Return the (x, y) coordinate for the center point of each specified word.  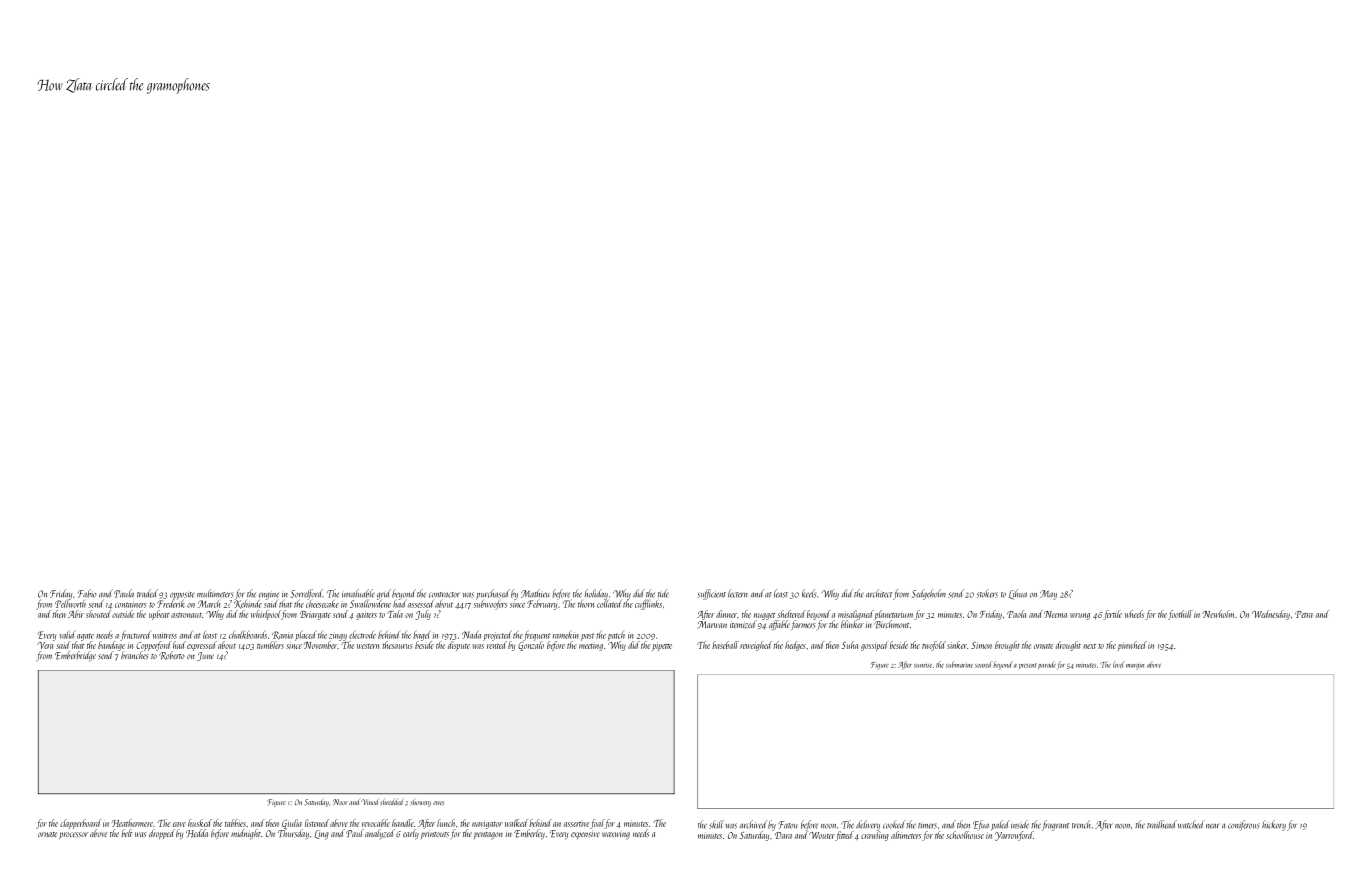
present (1027, 666)
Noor (340, 802)
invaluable (358, 593)
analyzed (380, 834)
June (205, 656)
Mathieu (535, 593)
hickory (1274, 825)
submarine (959, 664)
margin (1135, 666)
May (1048, 595)
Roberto (172, 655)
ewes (438, 803)
